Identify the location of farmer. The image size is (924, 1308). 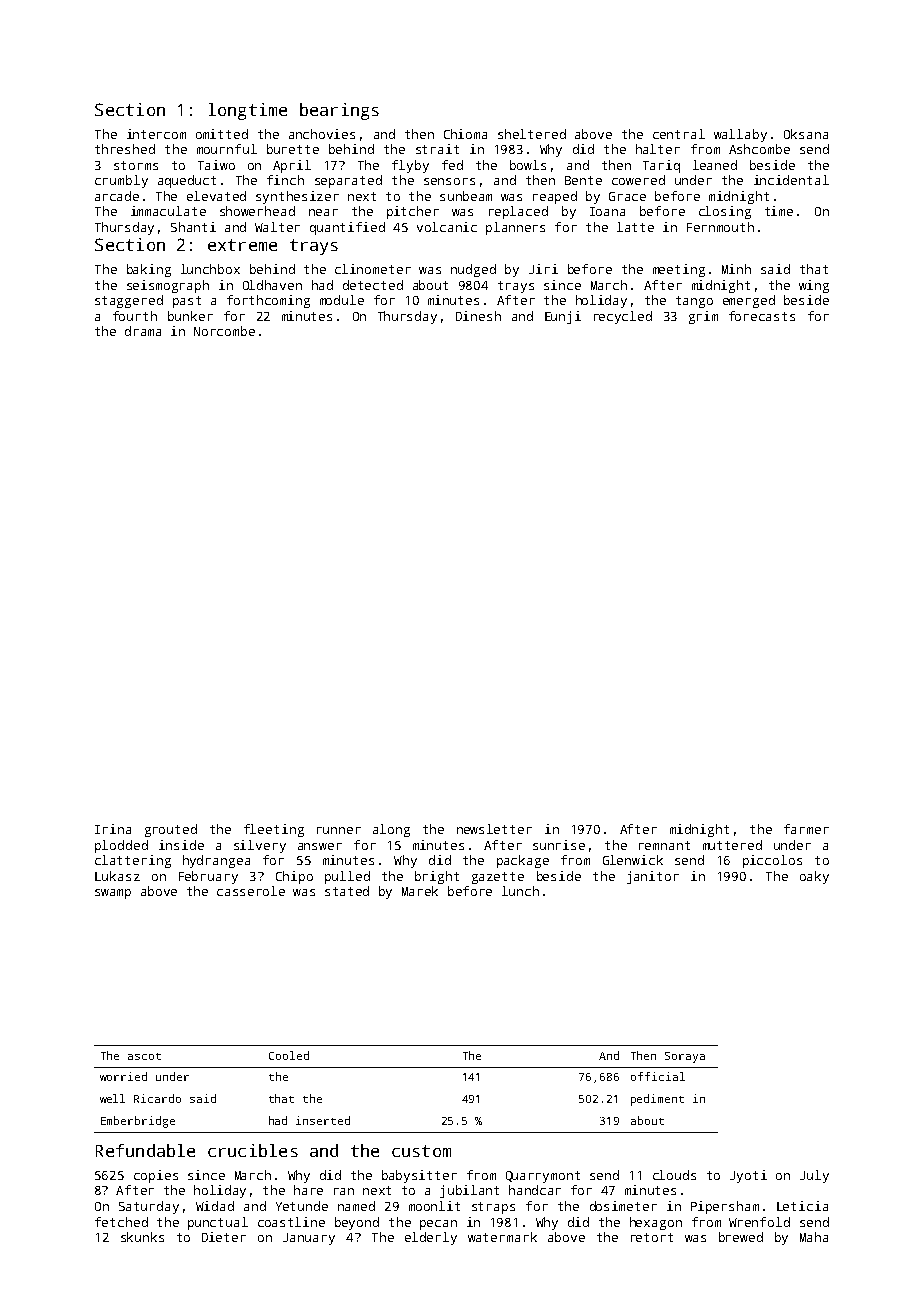
(806, 829).
